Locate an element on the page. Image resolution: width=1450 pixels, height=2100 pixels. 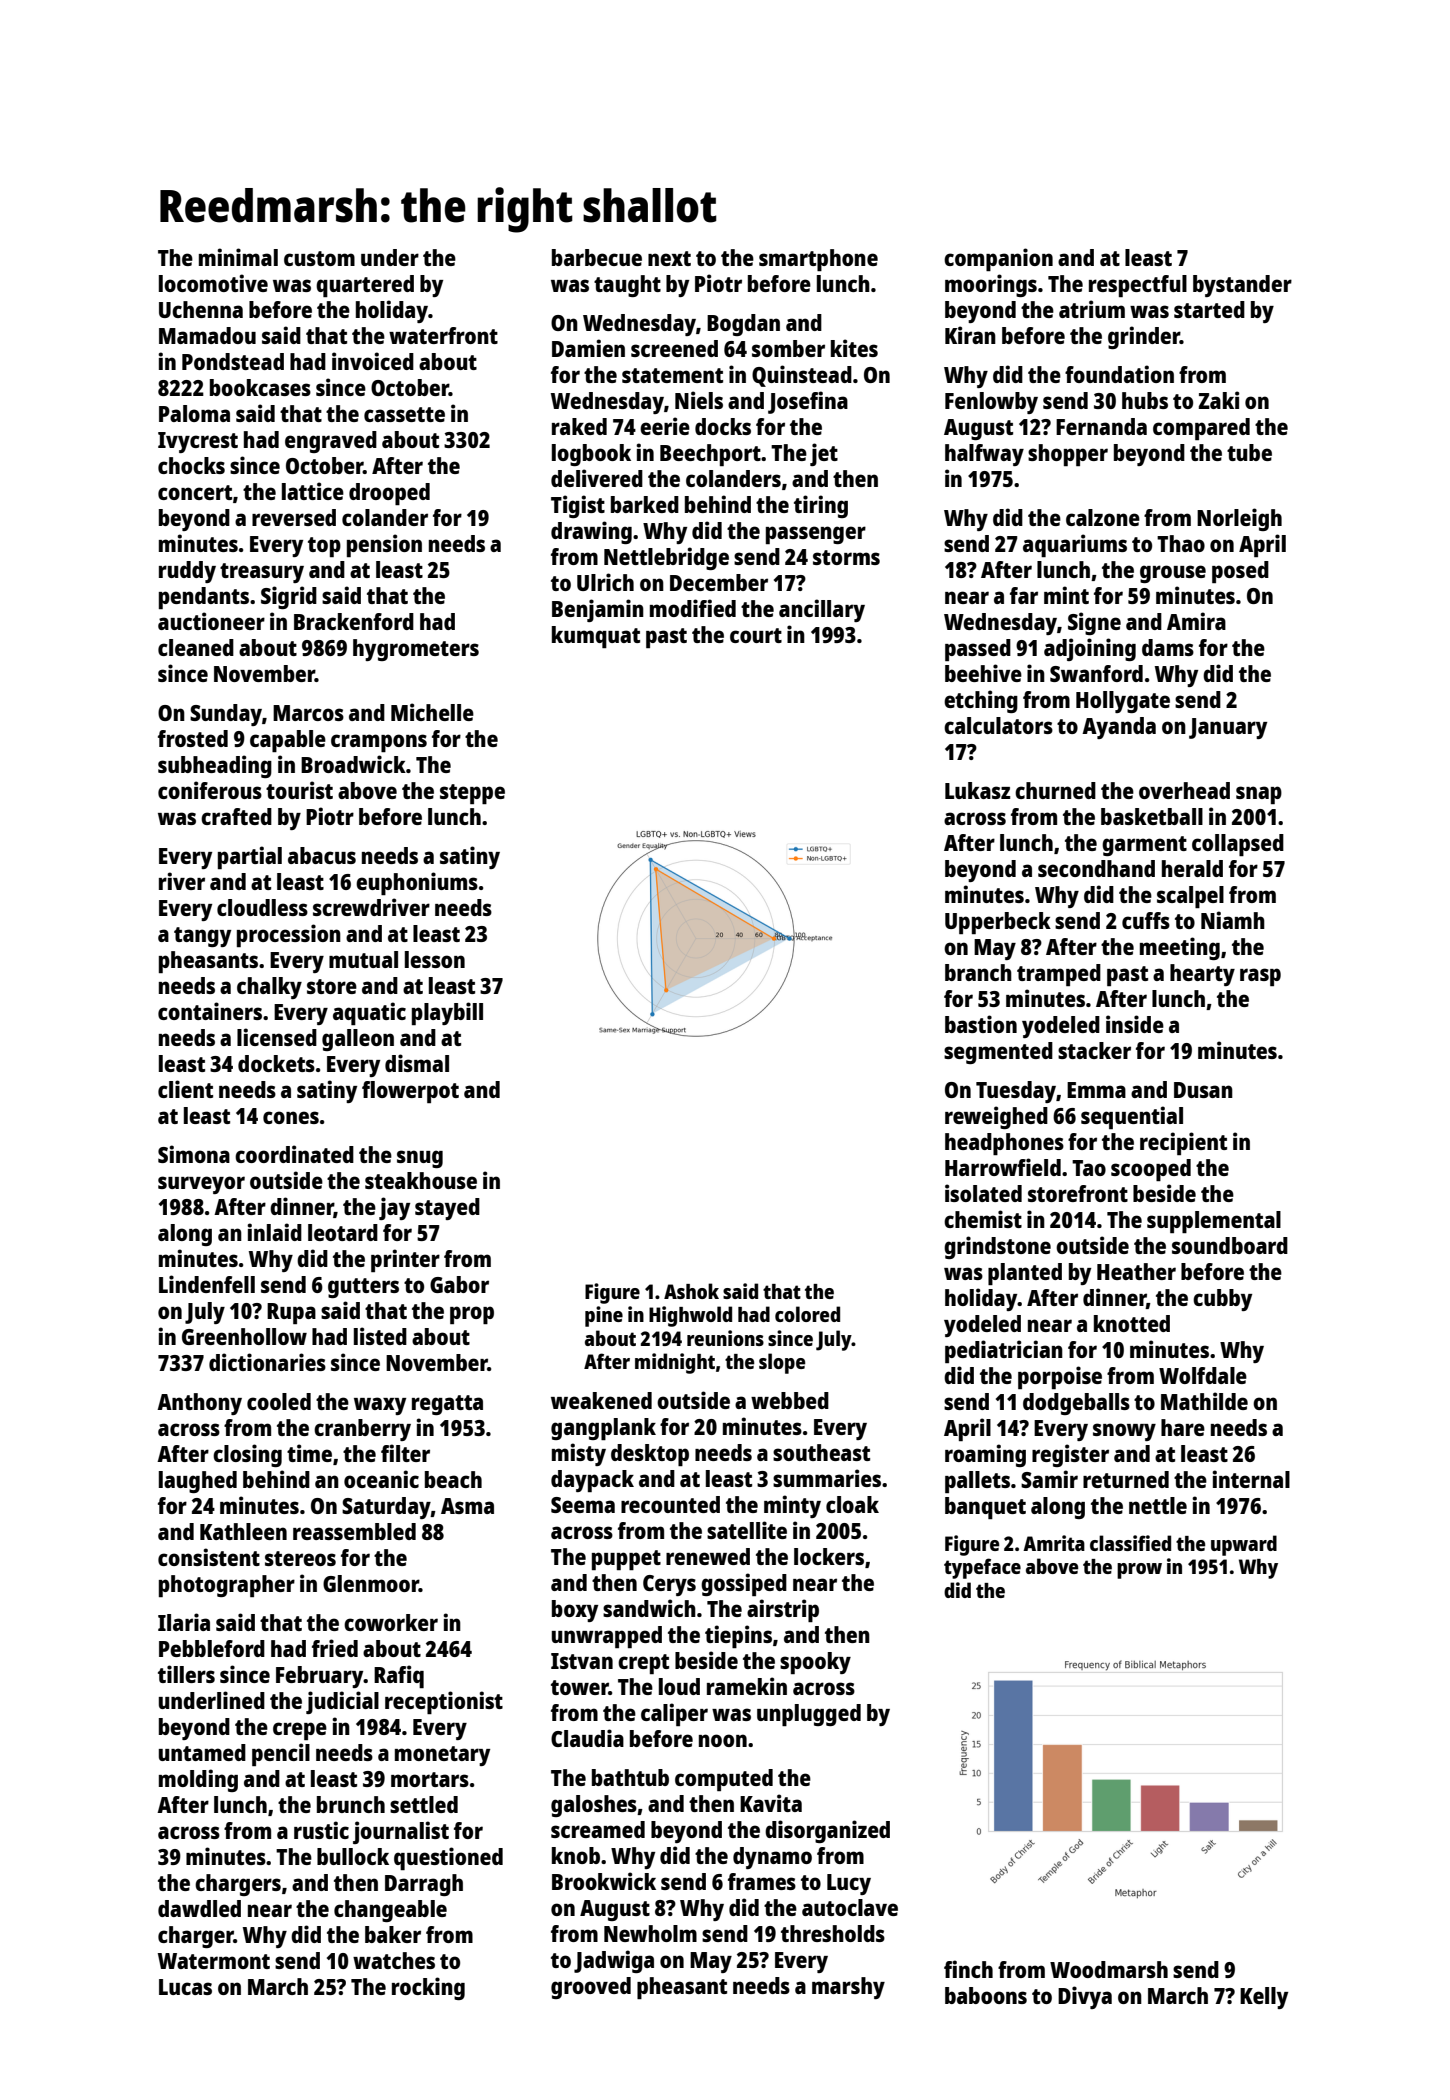
Heather is located at coordinates (1136, 1271).
